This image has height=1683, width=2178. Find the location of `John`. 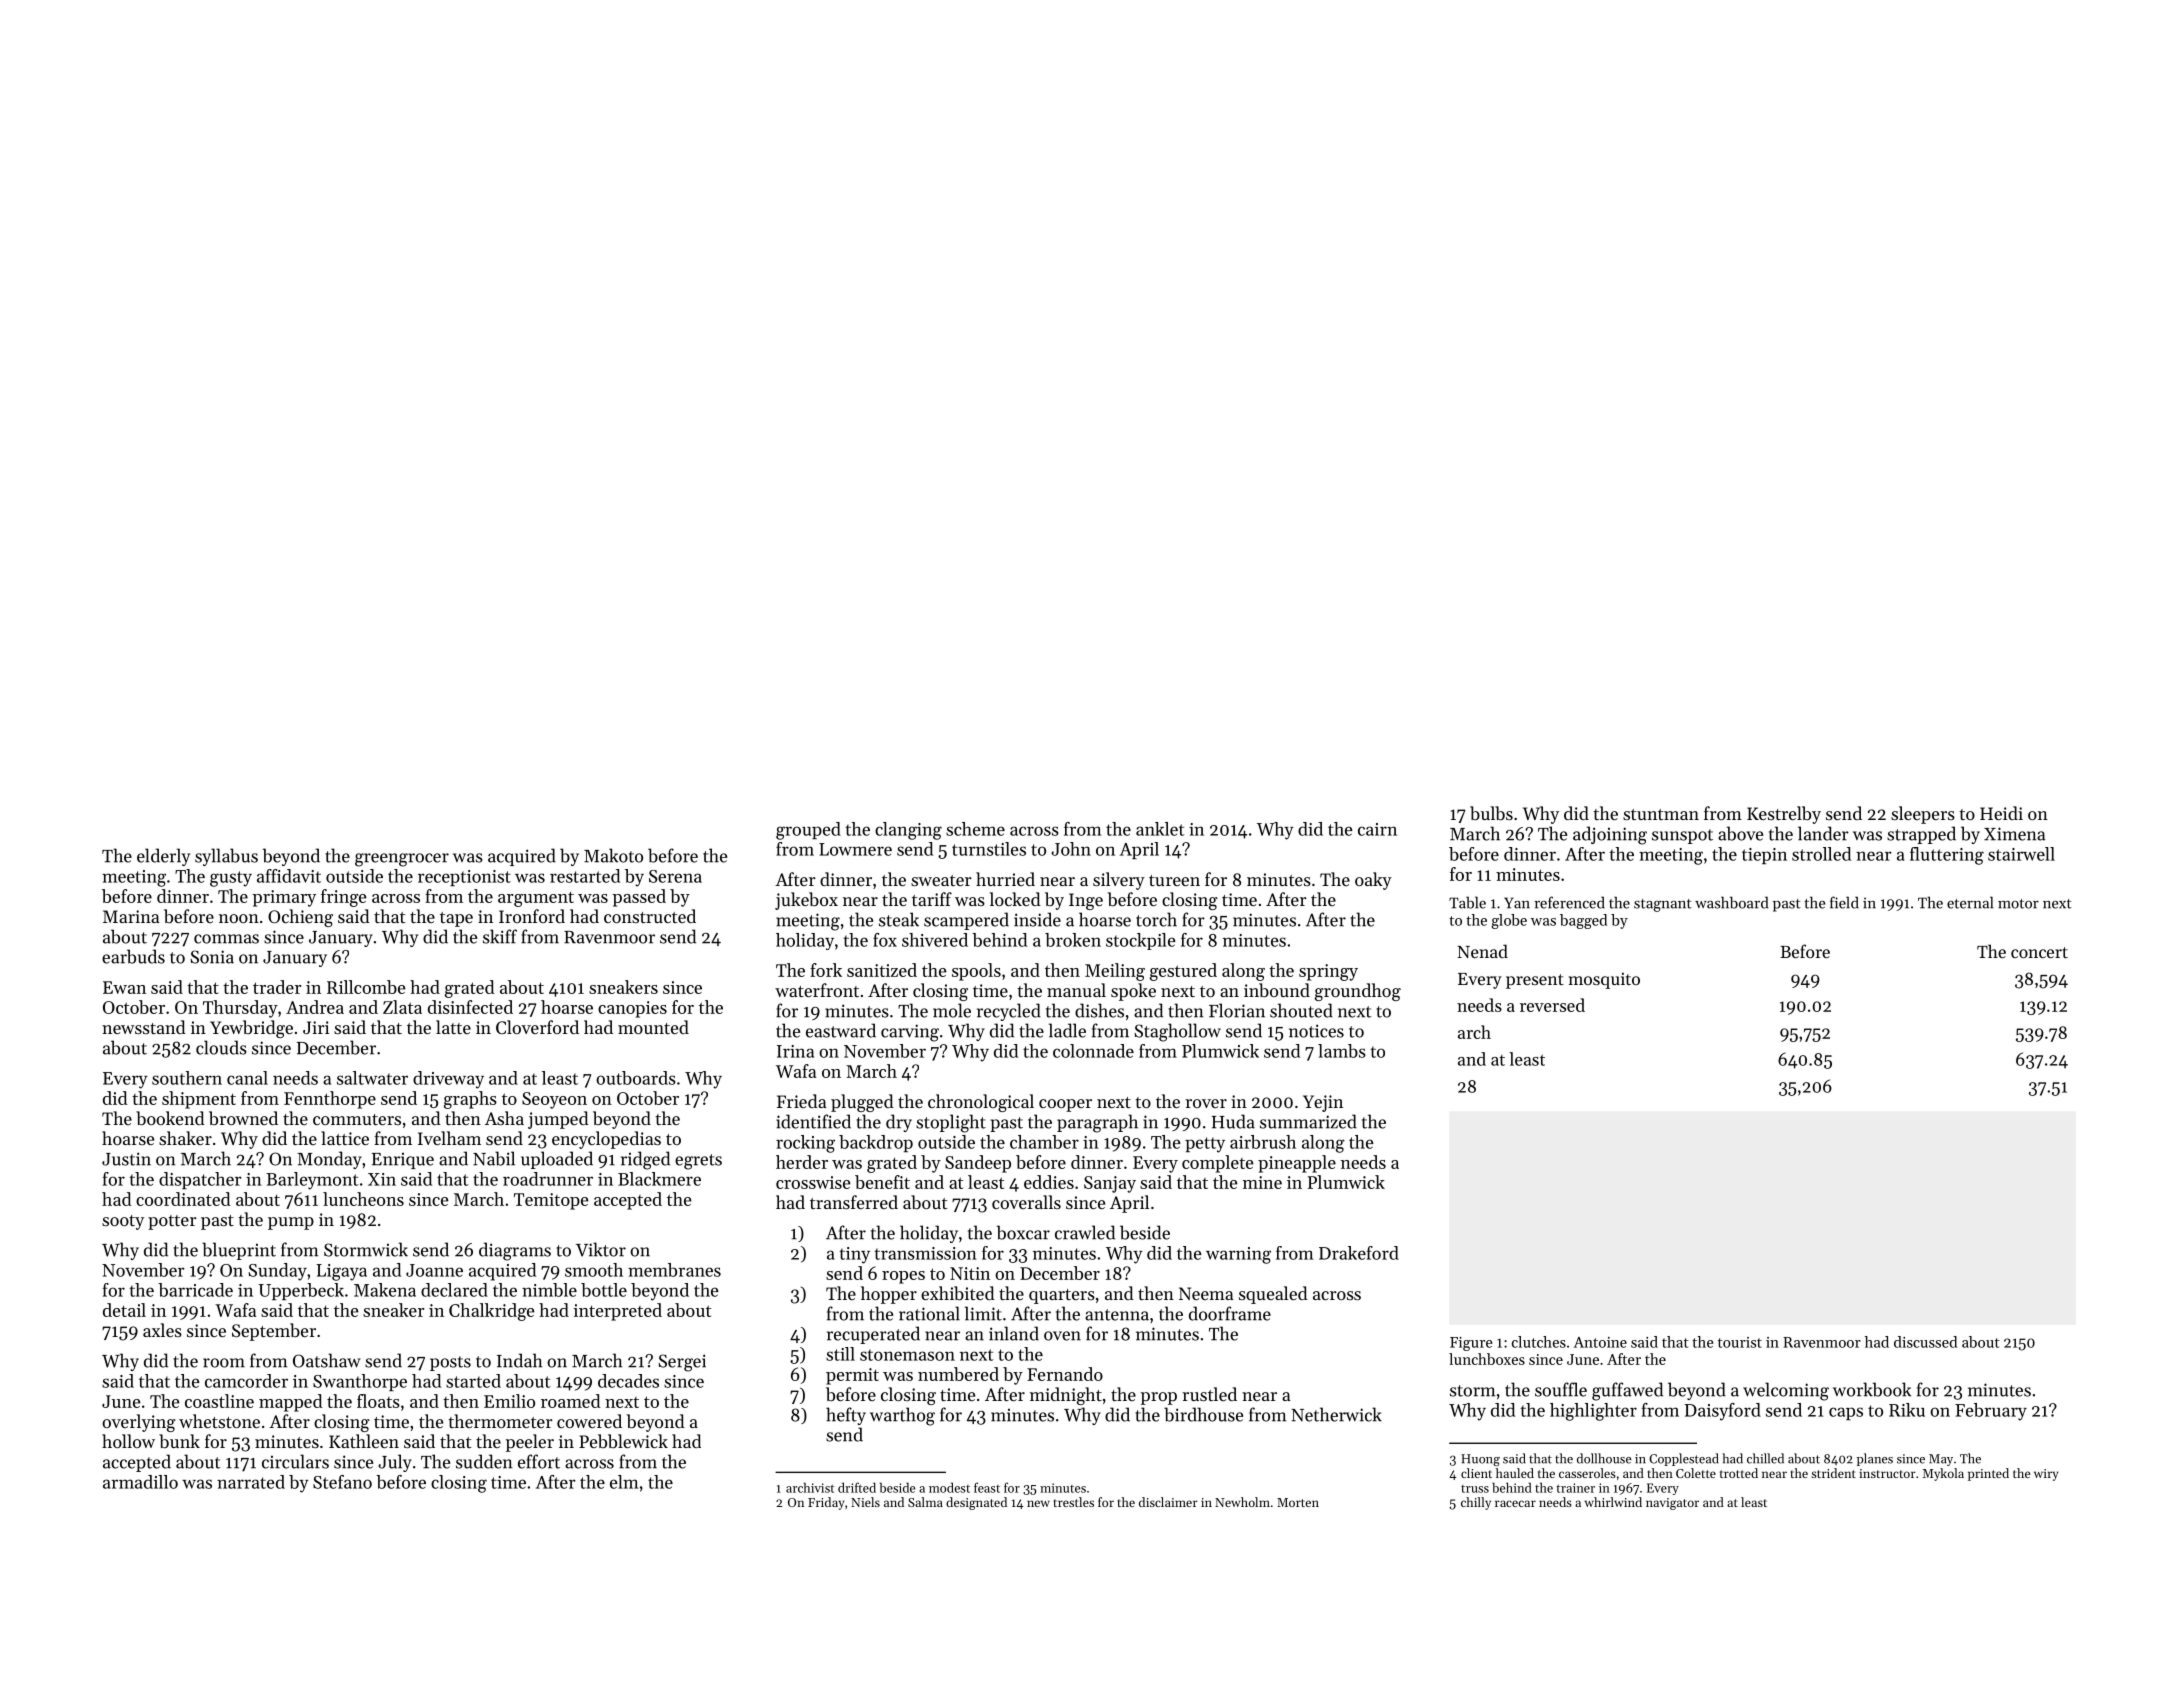

John is located at coordinates (1071, 849).
